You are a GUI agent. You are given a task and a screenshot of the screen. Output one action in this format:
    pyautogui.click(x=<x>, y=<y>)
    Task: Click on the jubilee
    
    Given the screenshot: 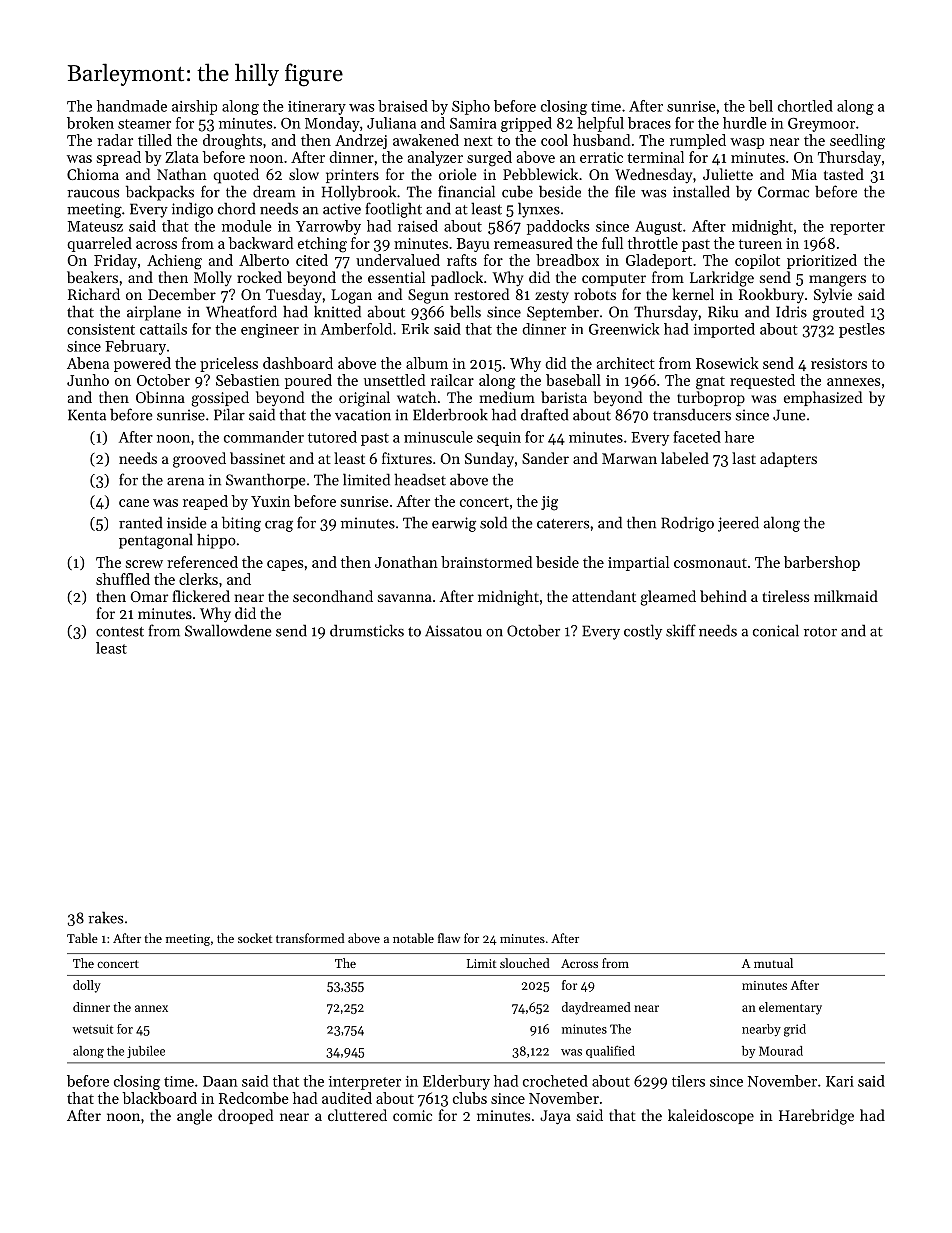 What is the action you would take?
    pyautogui.click(x=146, y=1052)
